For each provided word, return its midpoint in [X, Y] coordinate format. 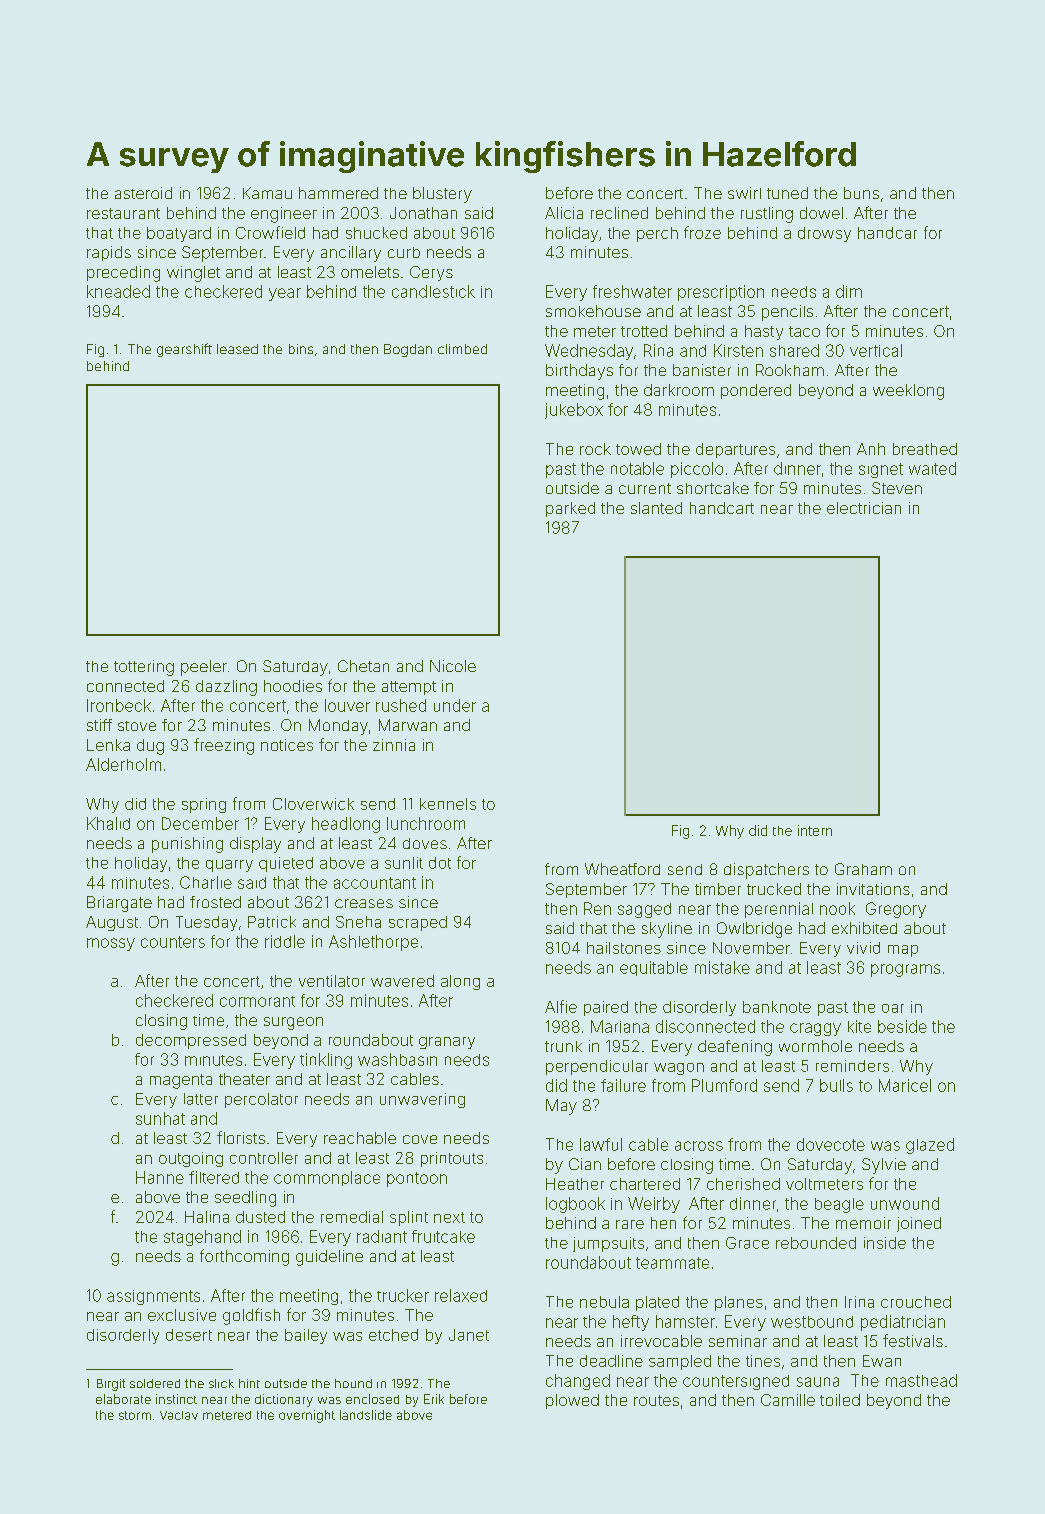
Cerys [431, 273]
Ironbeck [119, 705]
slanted [656, 508]
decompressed [191, 1041]
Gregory [896, 910]
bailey [306, 1336]
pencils [787, 313]
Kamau [267, 193]
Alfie [561, 1006]
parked [570, 509]
